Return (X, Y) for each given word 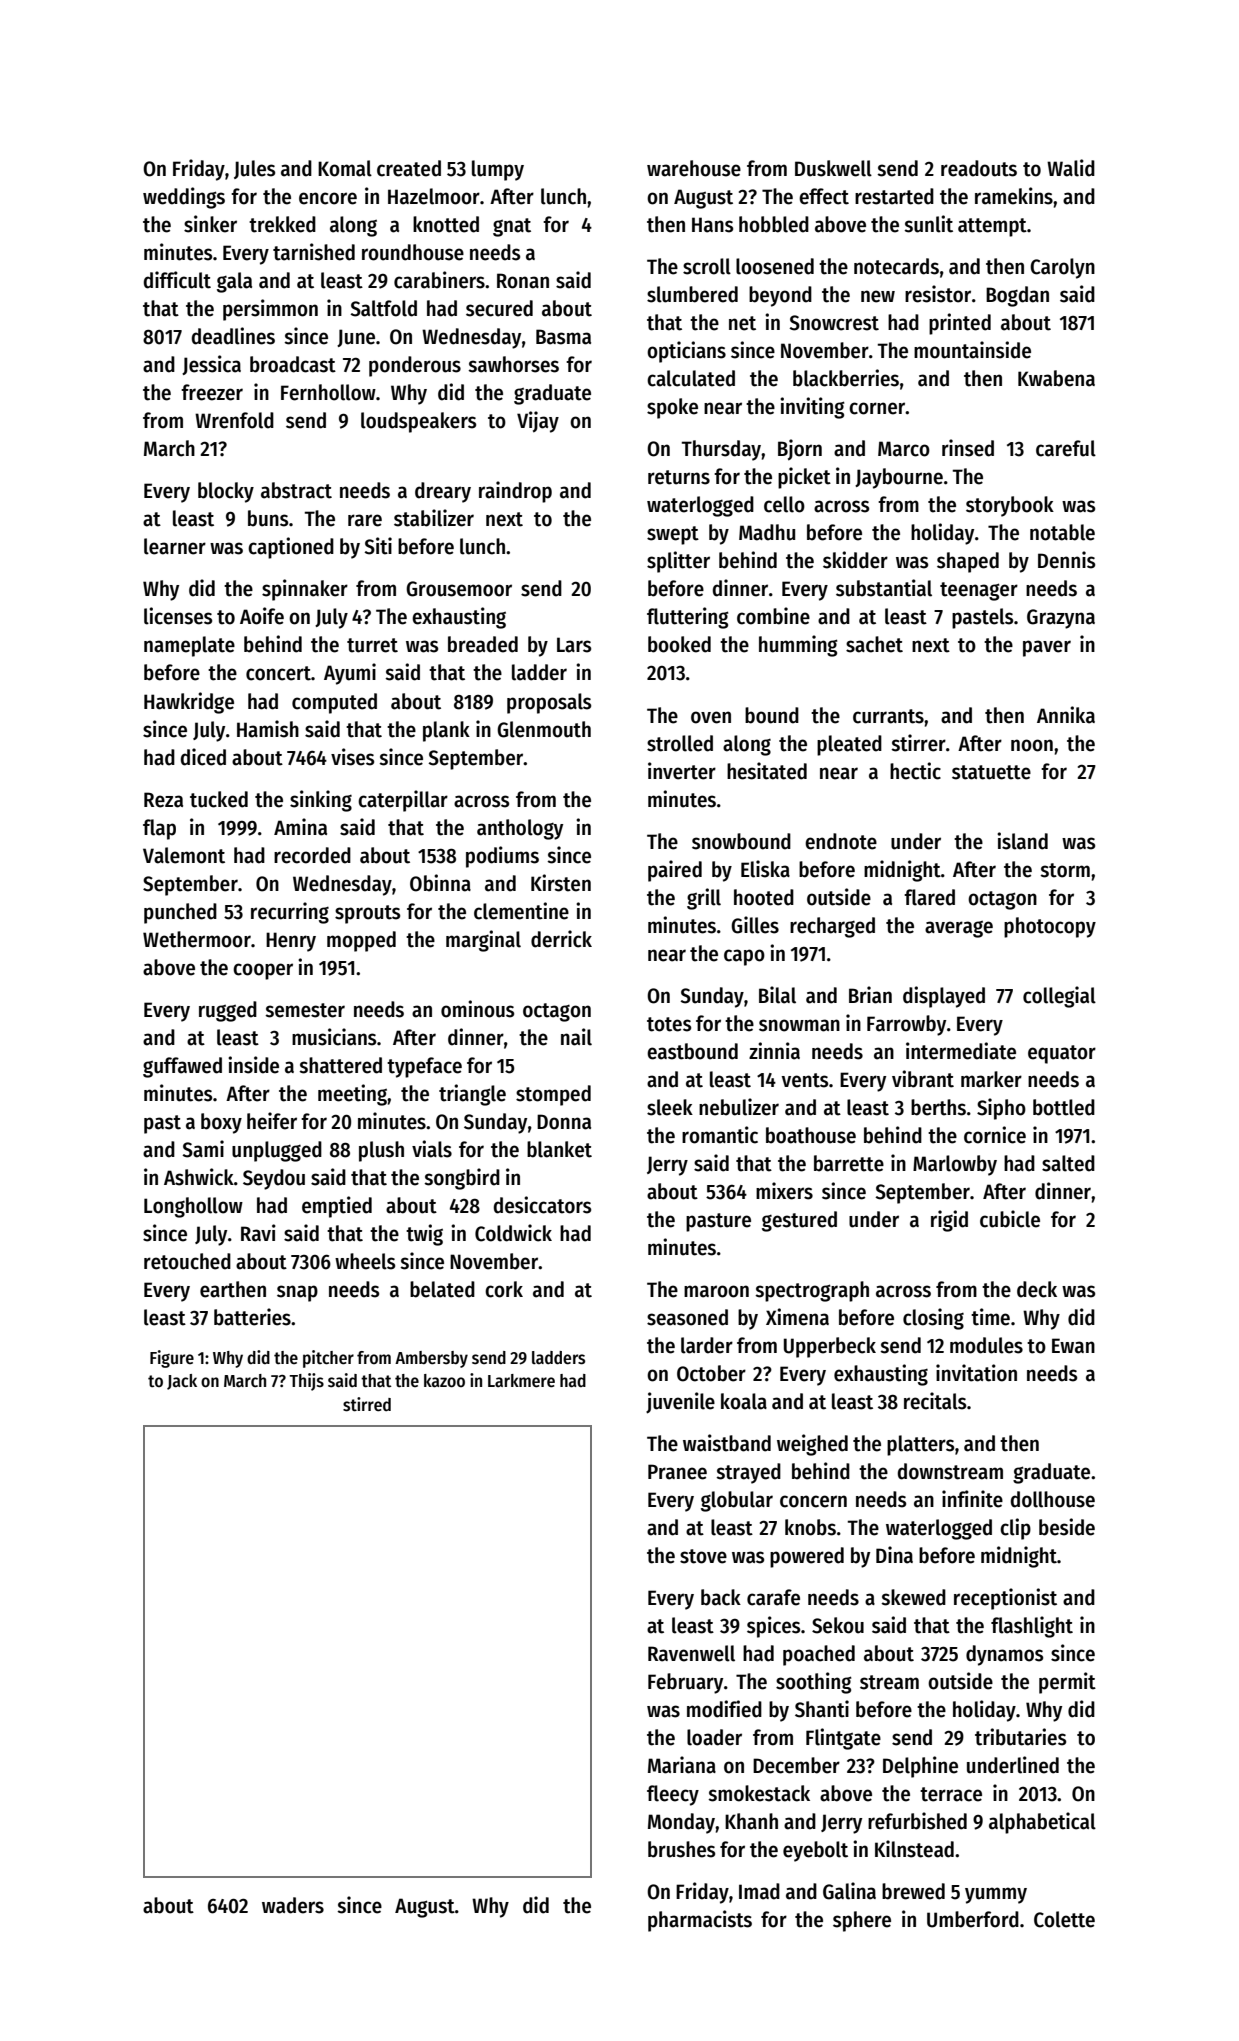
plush (381, 1151)
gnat (512, 227)
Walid (1071, 168)
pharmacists (700, 1921)
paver (1047, 648)
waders (293, 1905)
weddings (184, 198)
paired (675, 871)
